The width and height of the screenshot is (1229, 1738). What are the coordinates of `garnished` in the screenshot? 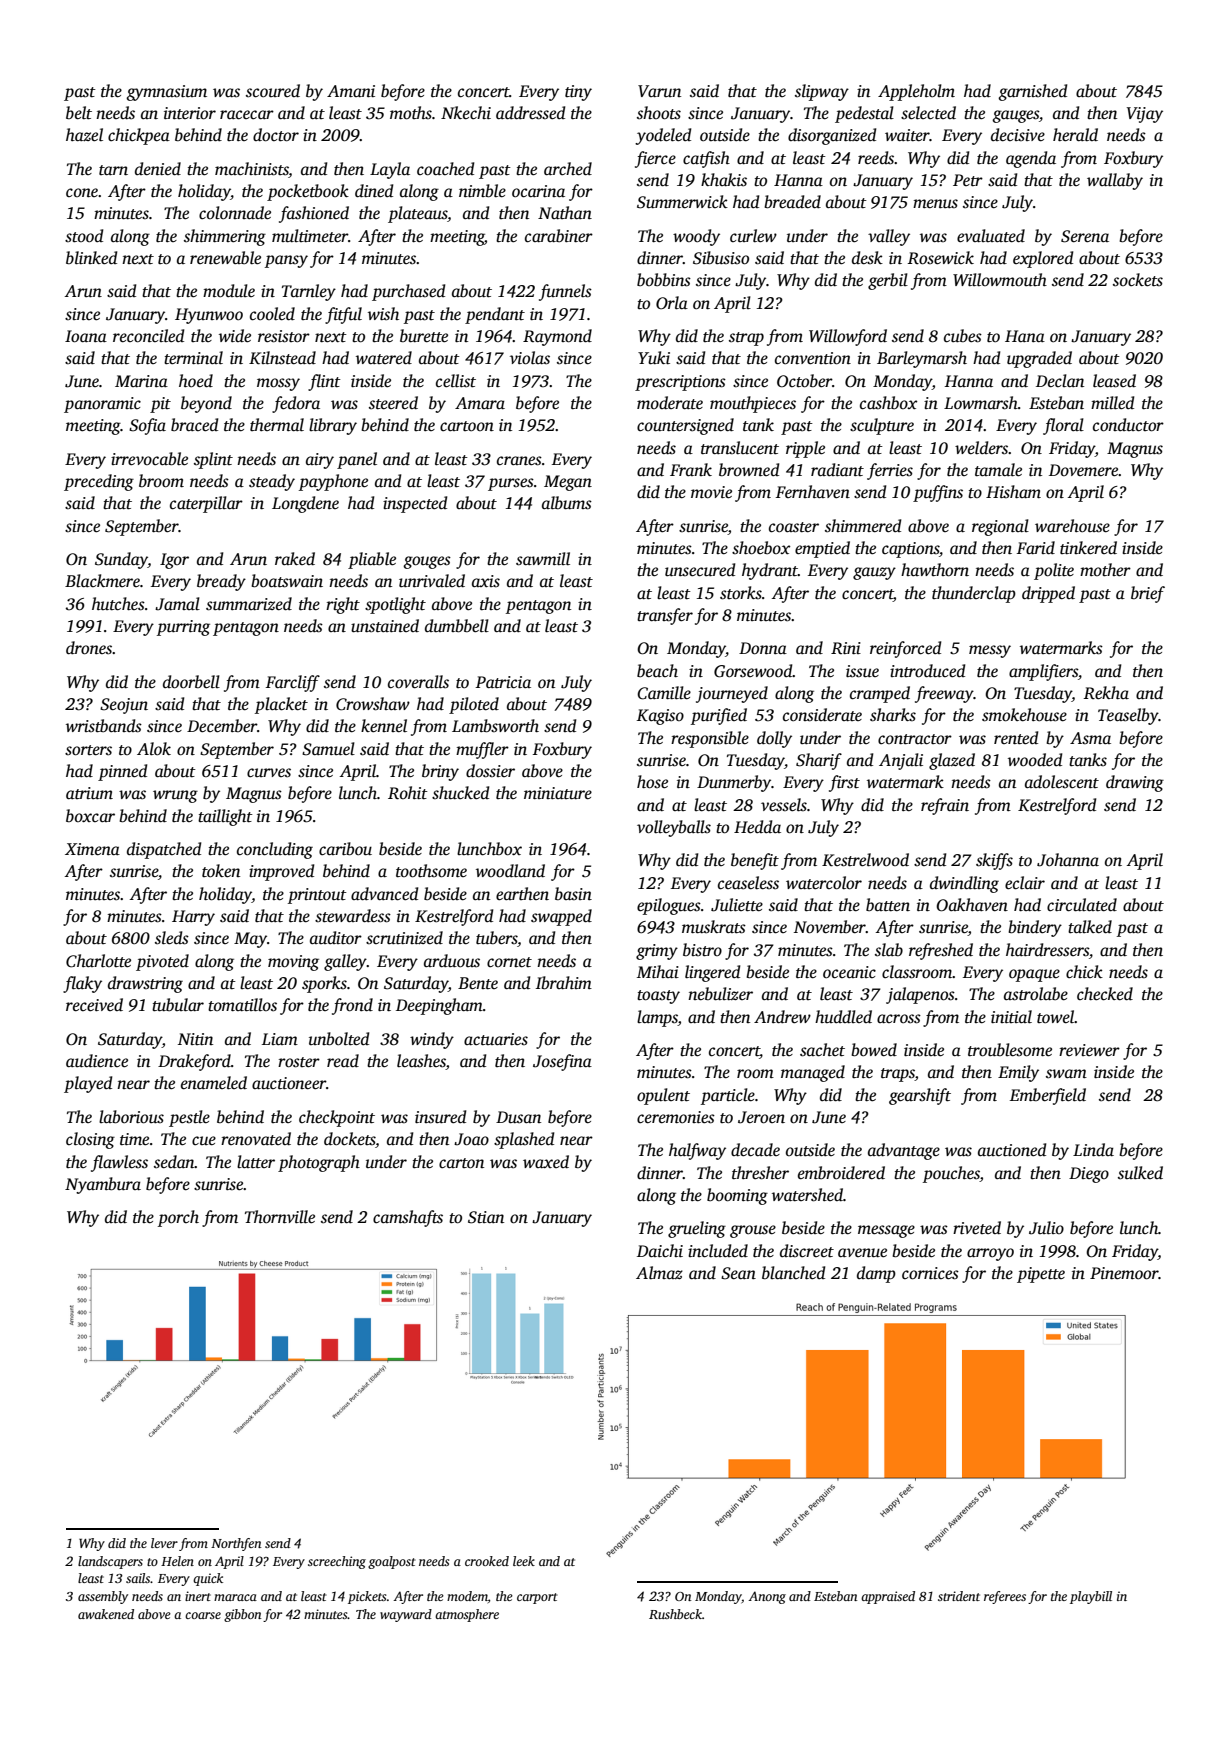 It's located at (1032, 92).
